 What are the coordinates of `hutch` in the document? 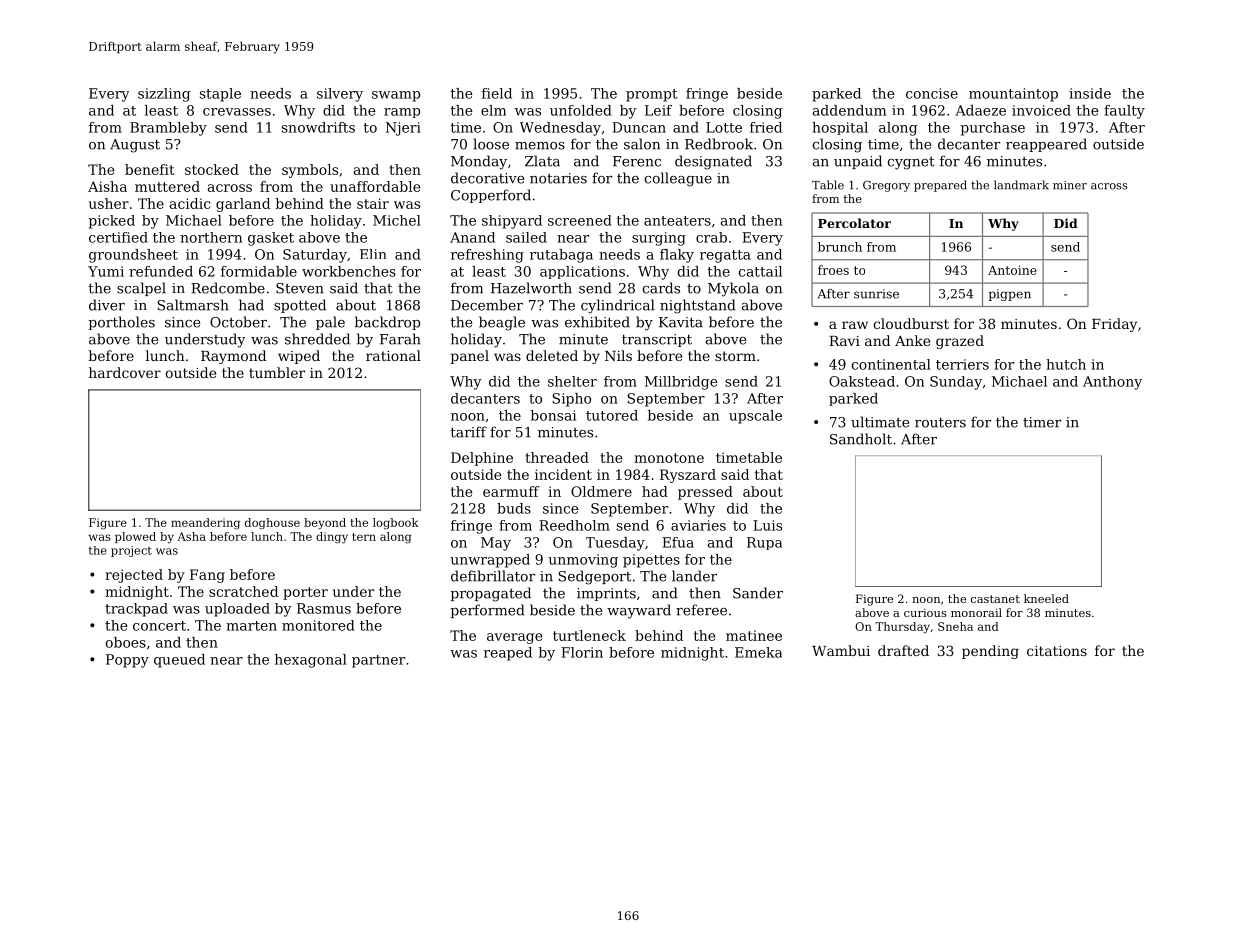 It's located at (1066, 364).
